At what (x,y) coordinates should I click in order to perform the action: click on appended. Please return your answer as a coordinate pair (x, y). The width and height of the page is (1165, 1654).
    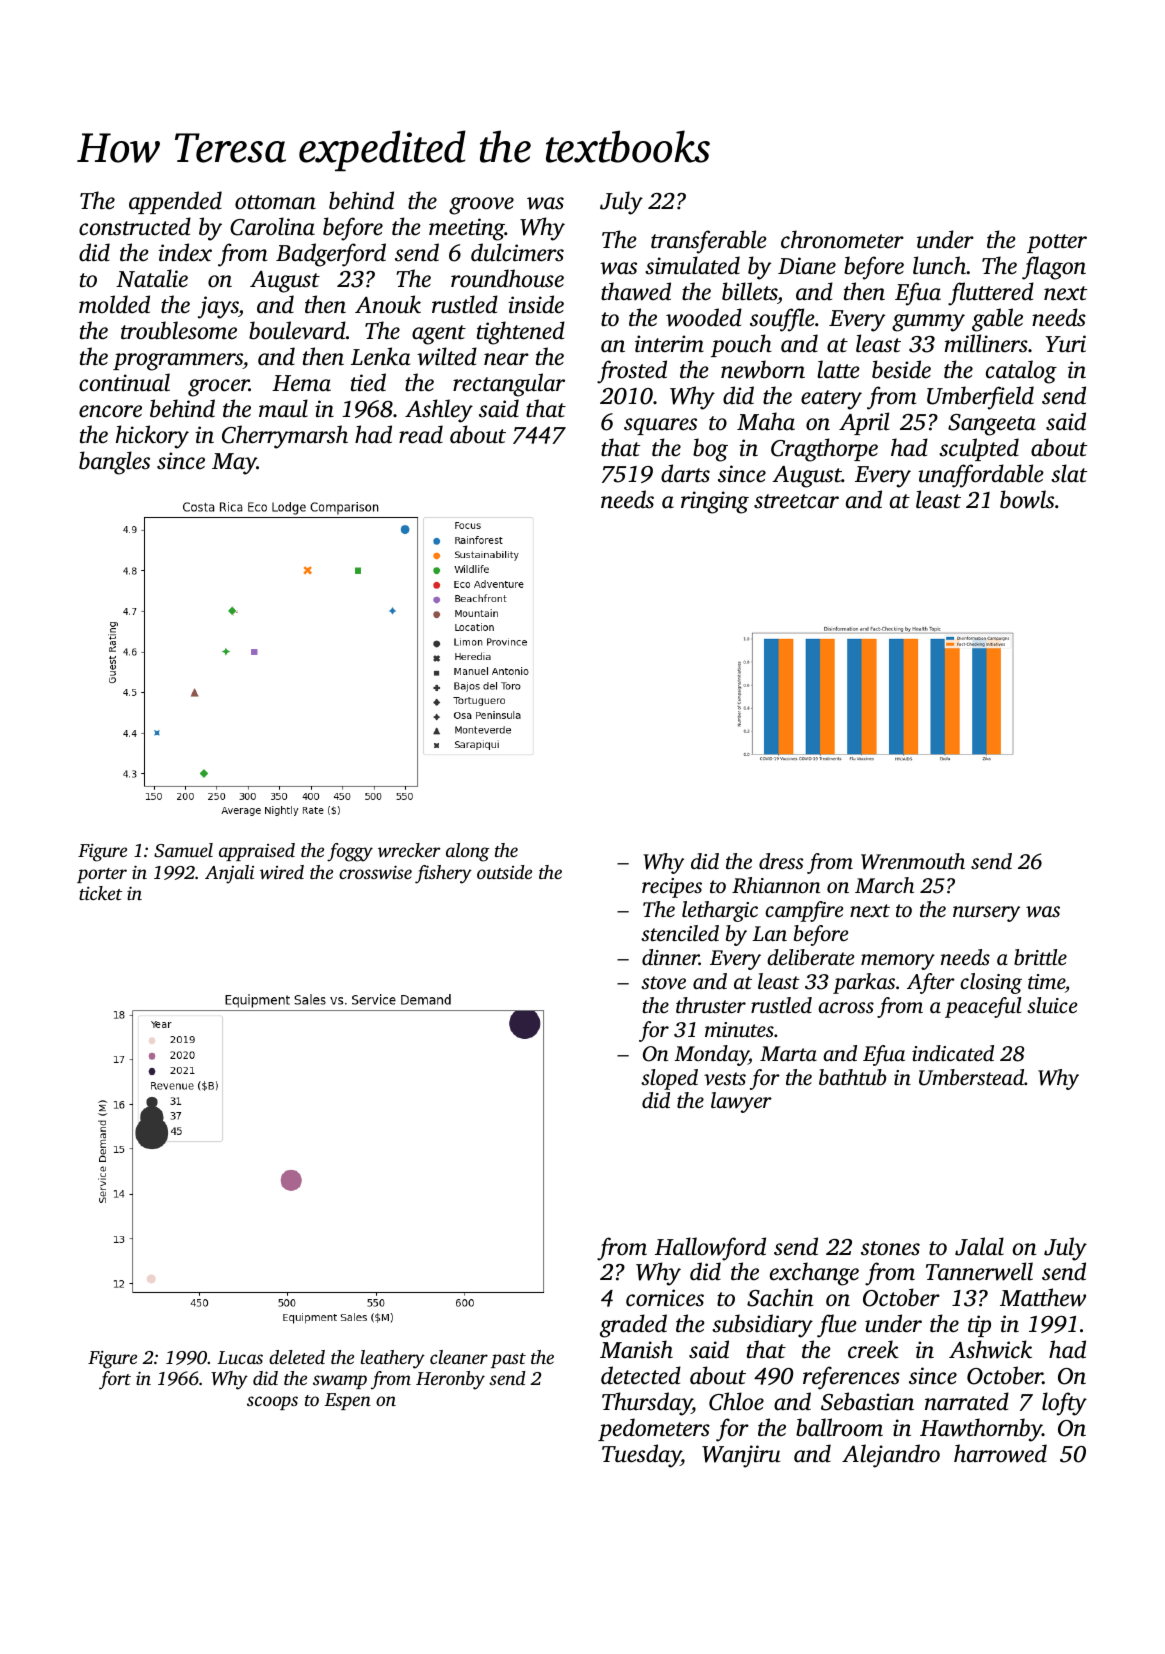
    Looking at the image, I should click on (175, 202).
